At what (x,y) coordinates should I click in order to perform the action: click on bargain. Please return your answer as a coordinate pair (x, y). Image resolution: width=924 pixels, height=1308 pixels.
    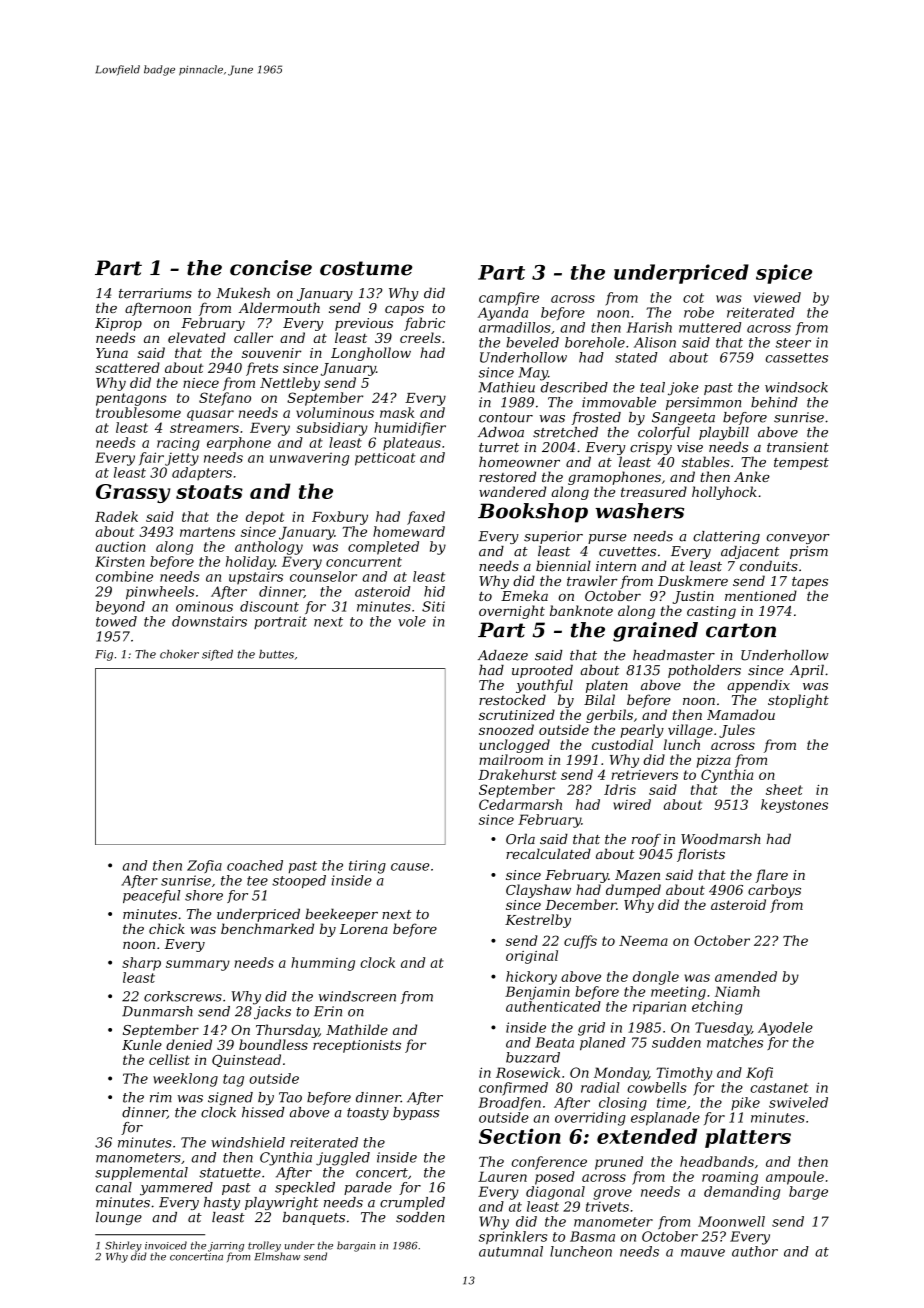
    Looking at the image, I should click on (356, 1246).
